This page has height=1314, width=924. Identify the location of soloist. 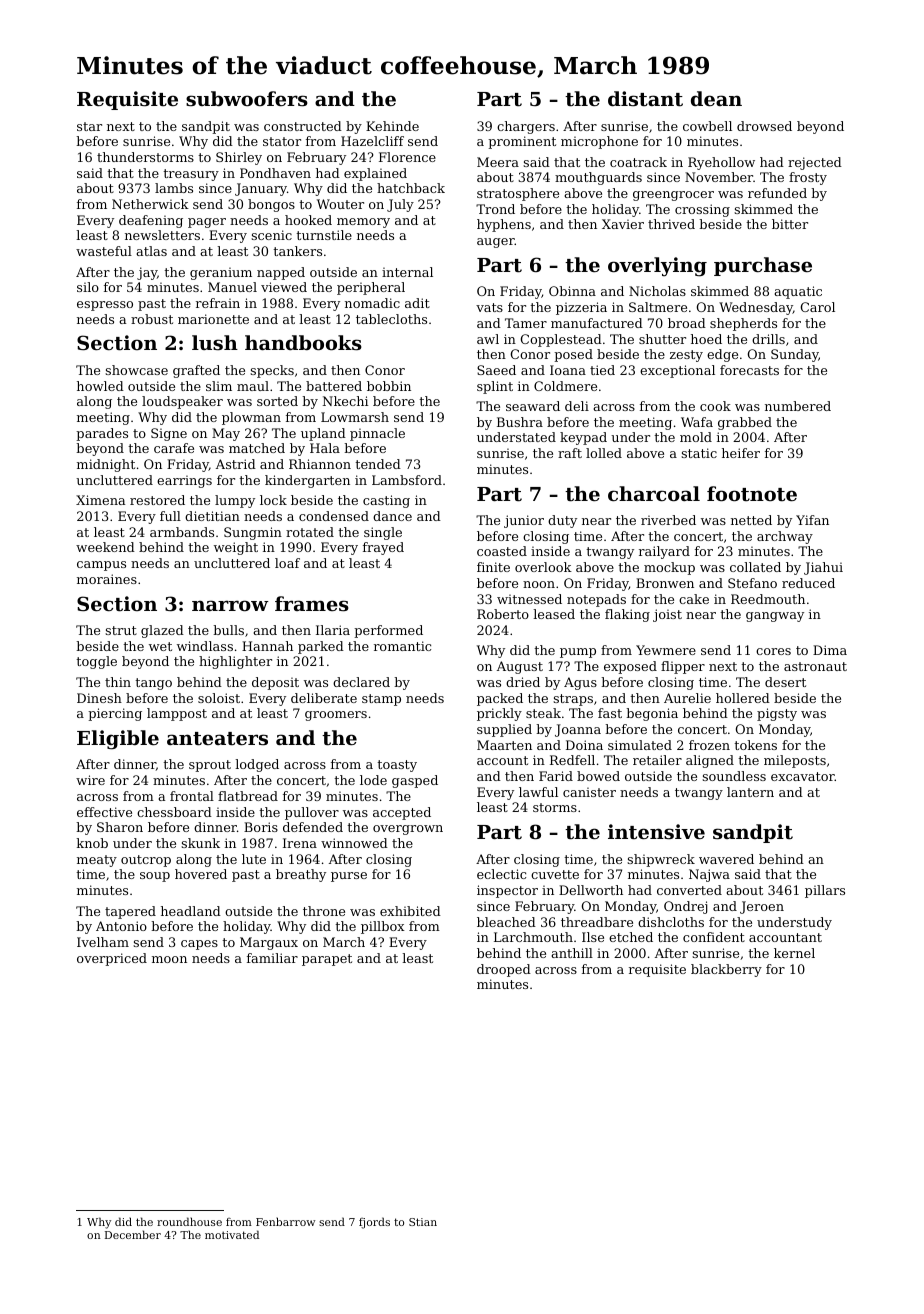
(219, 698).
